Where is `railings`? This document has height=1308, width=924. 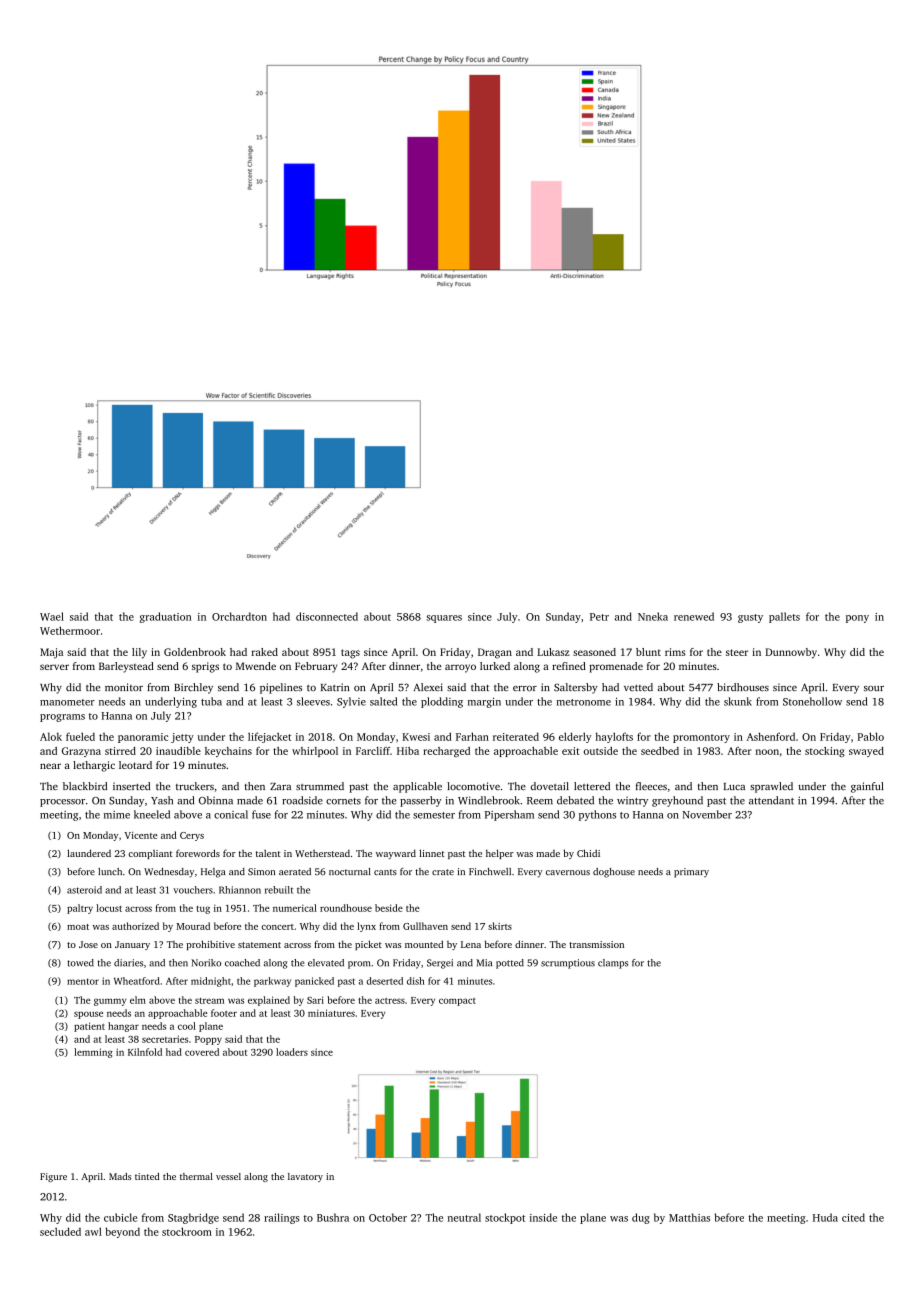 railings is located at coordinates (281, 1218).
